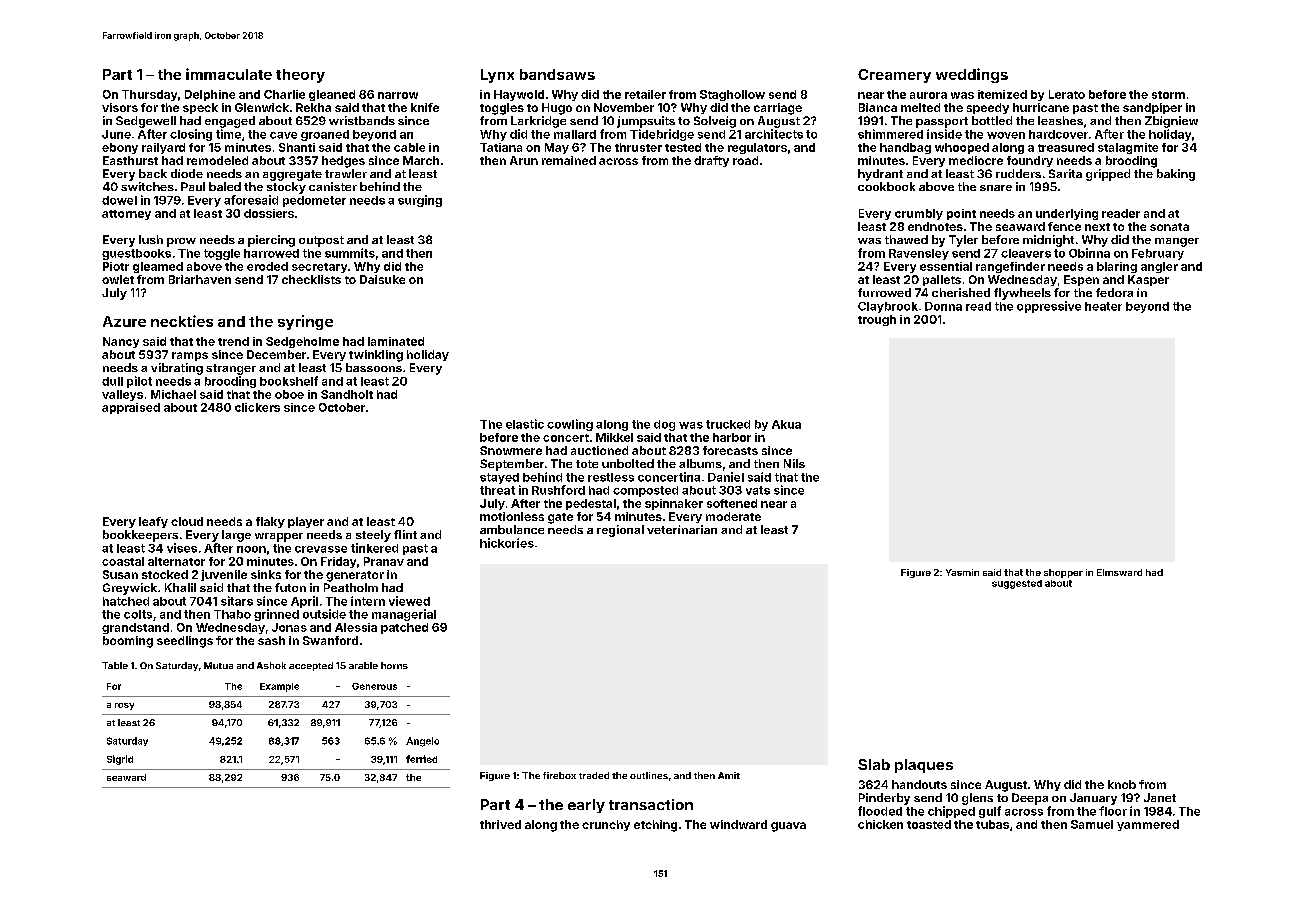 Image resolution: width=1308 pixels, height=924 pixels. I want to click on laminated, so click(396, 341).
